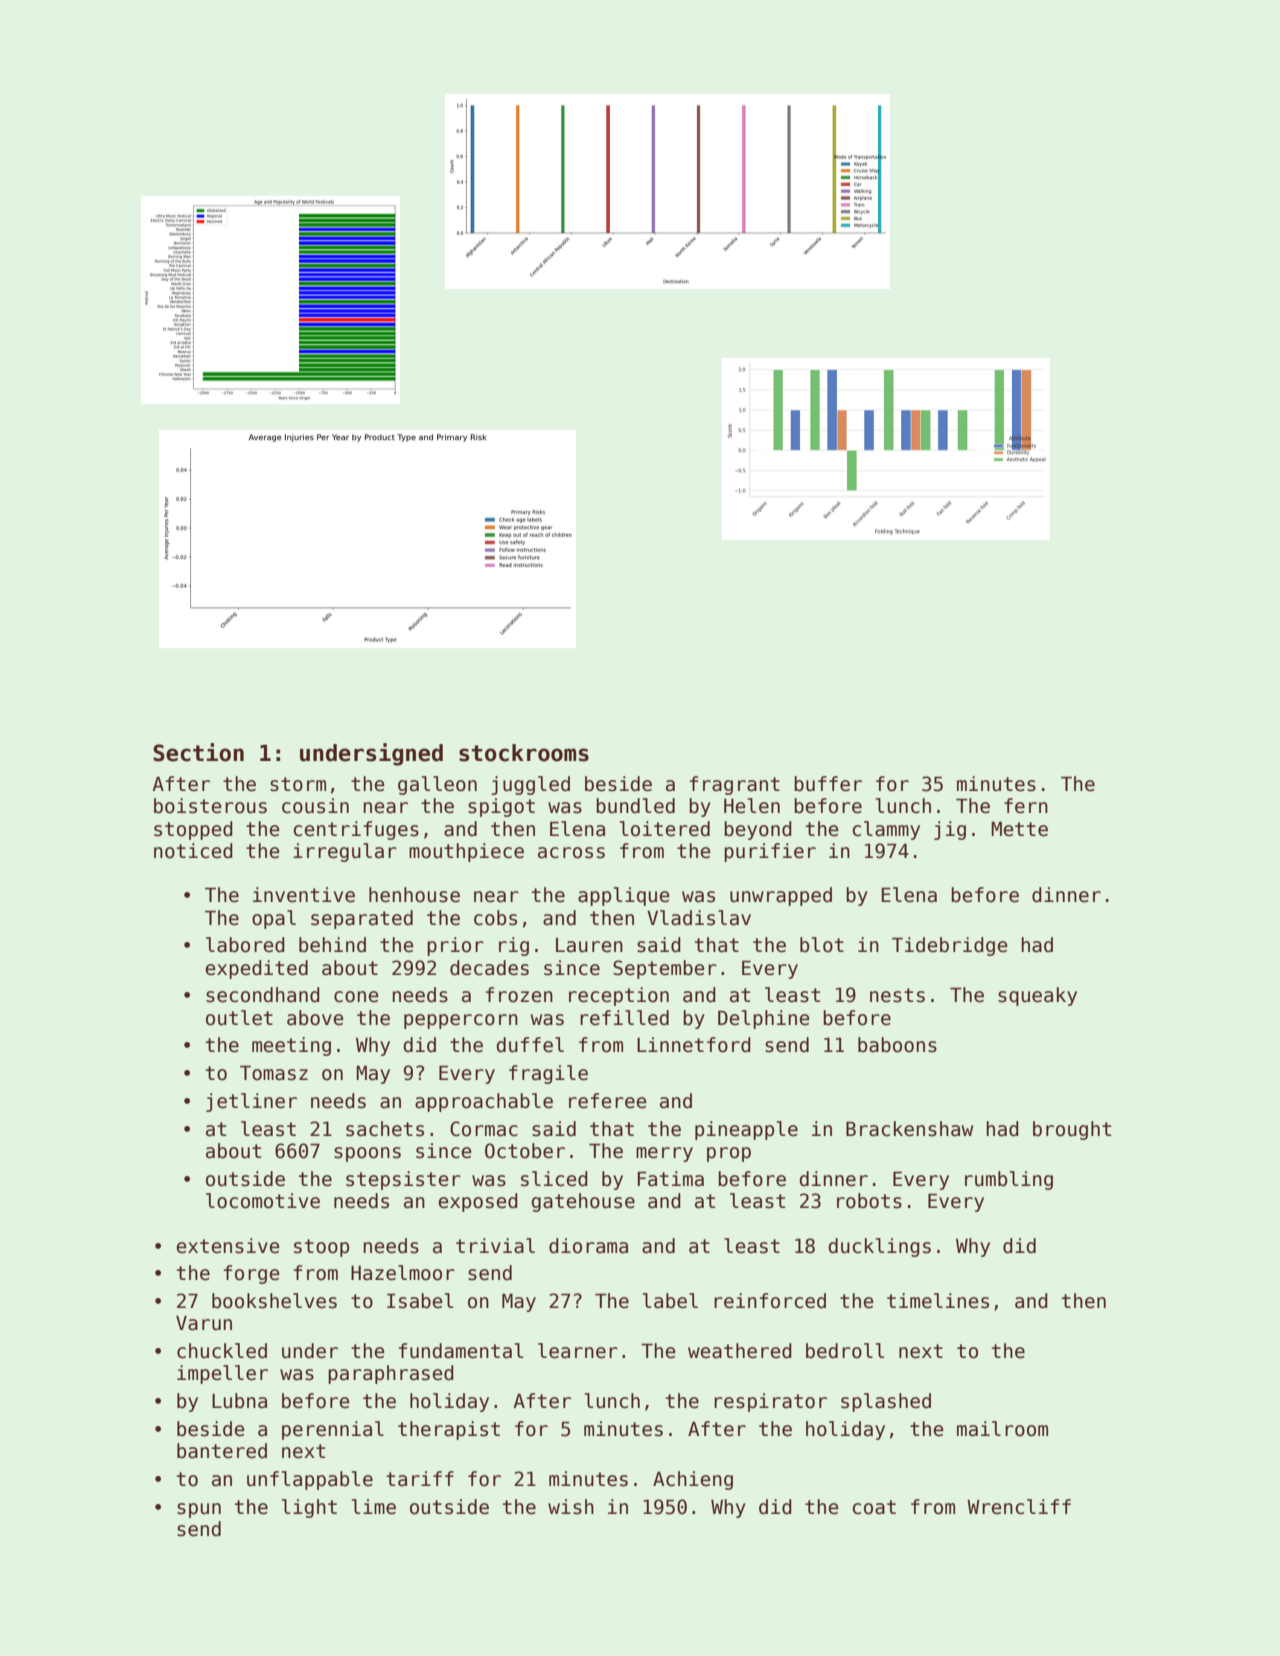  What do you see at coordinates (263, 1201) in the document?
I see `locomotive` at bounding box center [263, 1201].
